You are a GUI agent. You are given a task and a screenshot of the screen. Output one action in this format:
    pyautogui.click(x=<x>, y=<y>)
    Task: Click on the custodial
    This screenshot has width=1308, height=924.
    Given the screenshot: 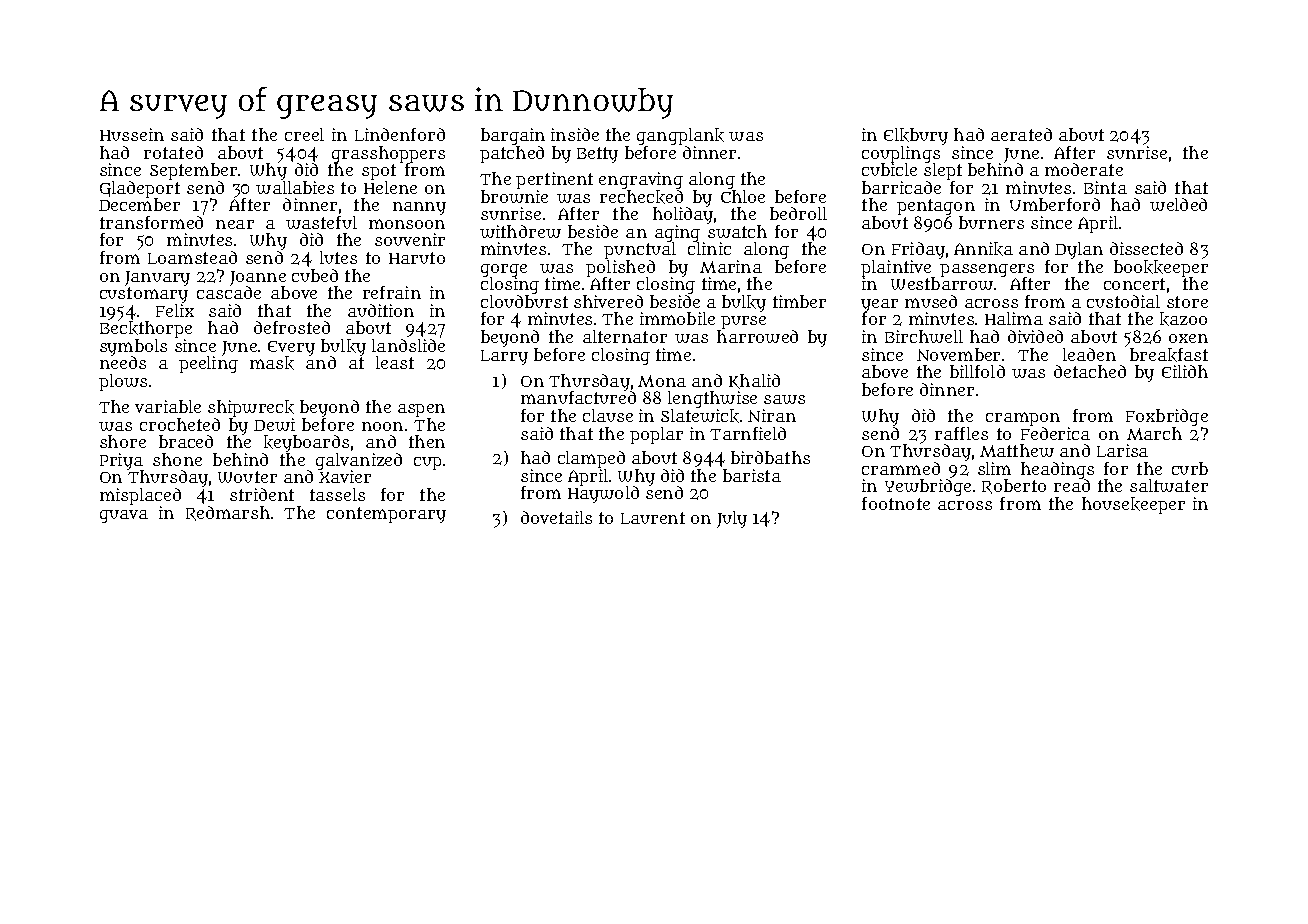 What is the action you would take?
    pyautogui.click(x=1123, y=301)
